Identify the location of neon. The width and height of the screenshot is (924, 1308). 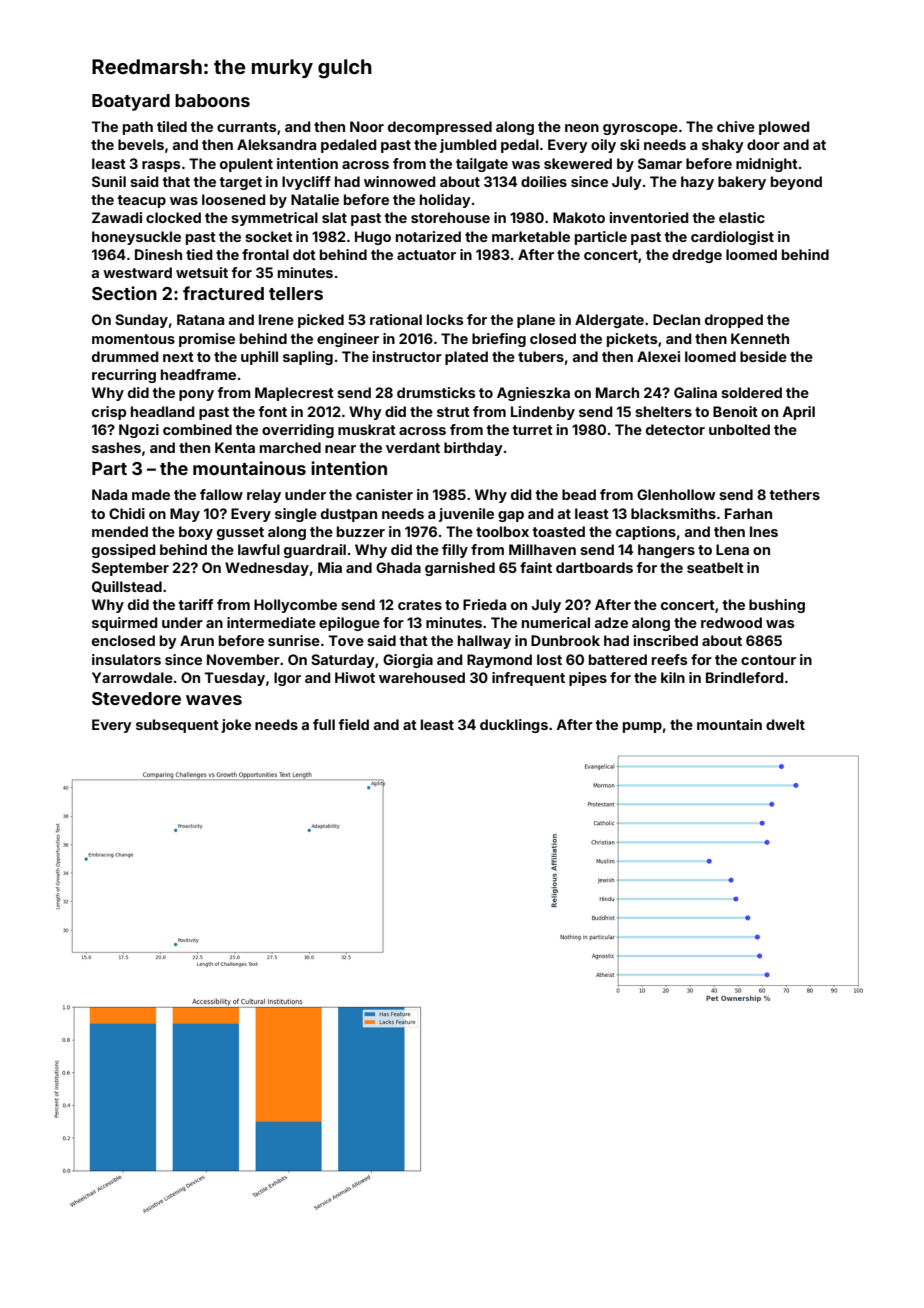
(582, 128).
